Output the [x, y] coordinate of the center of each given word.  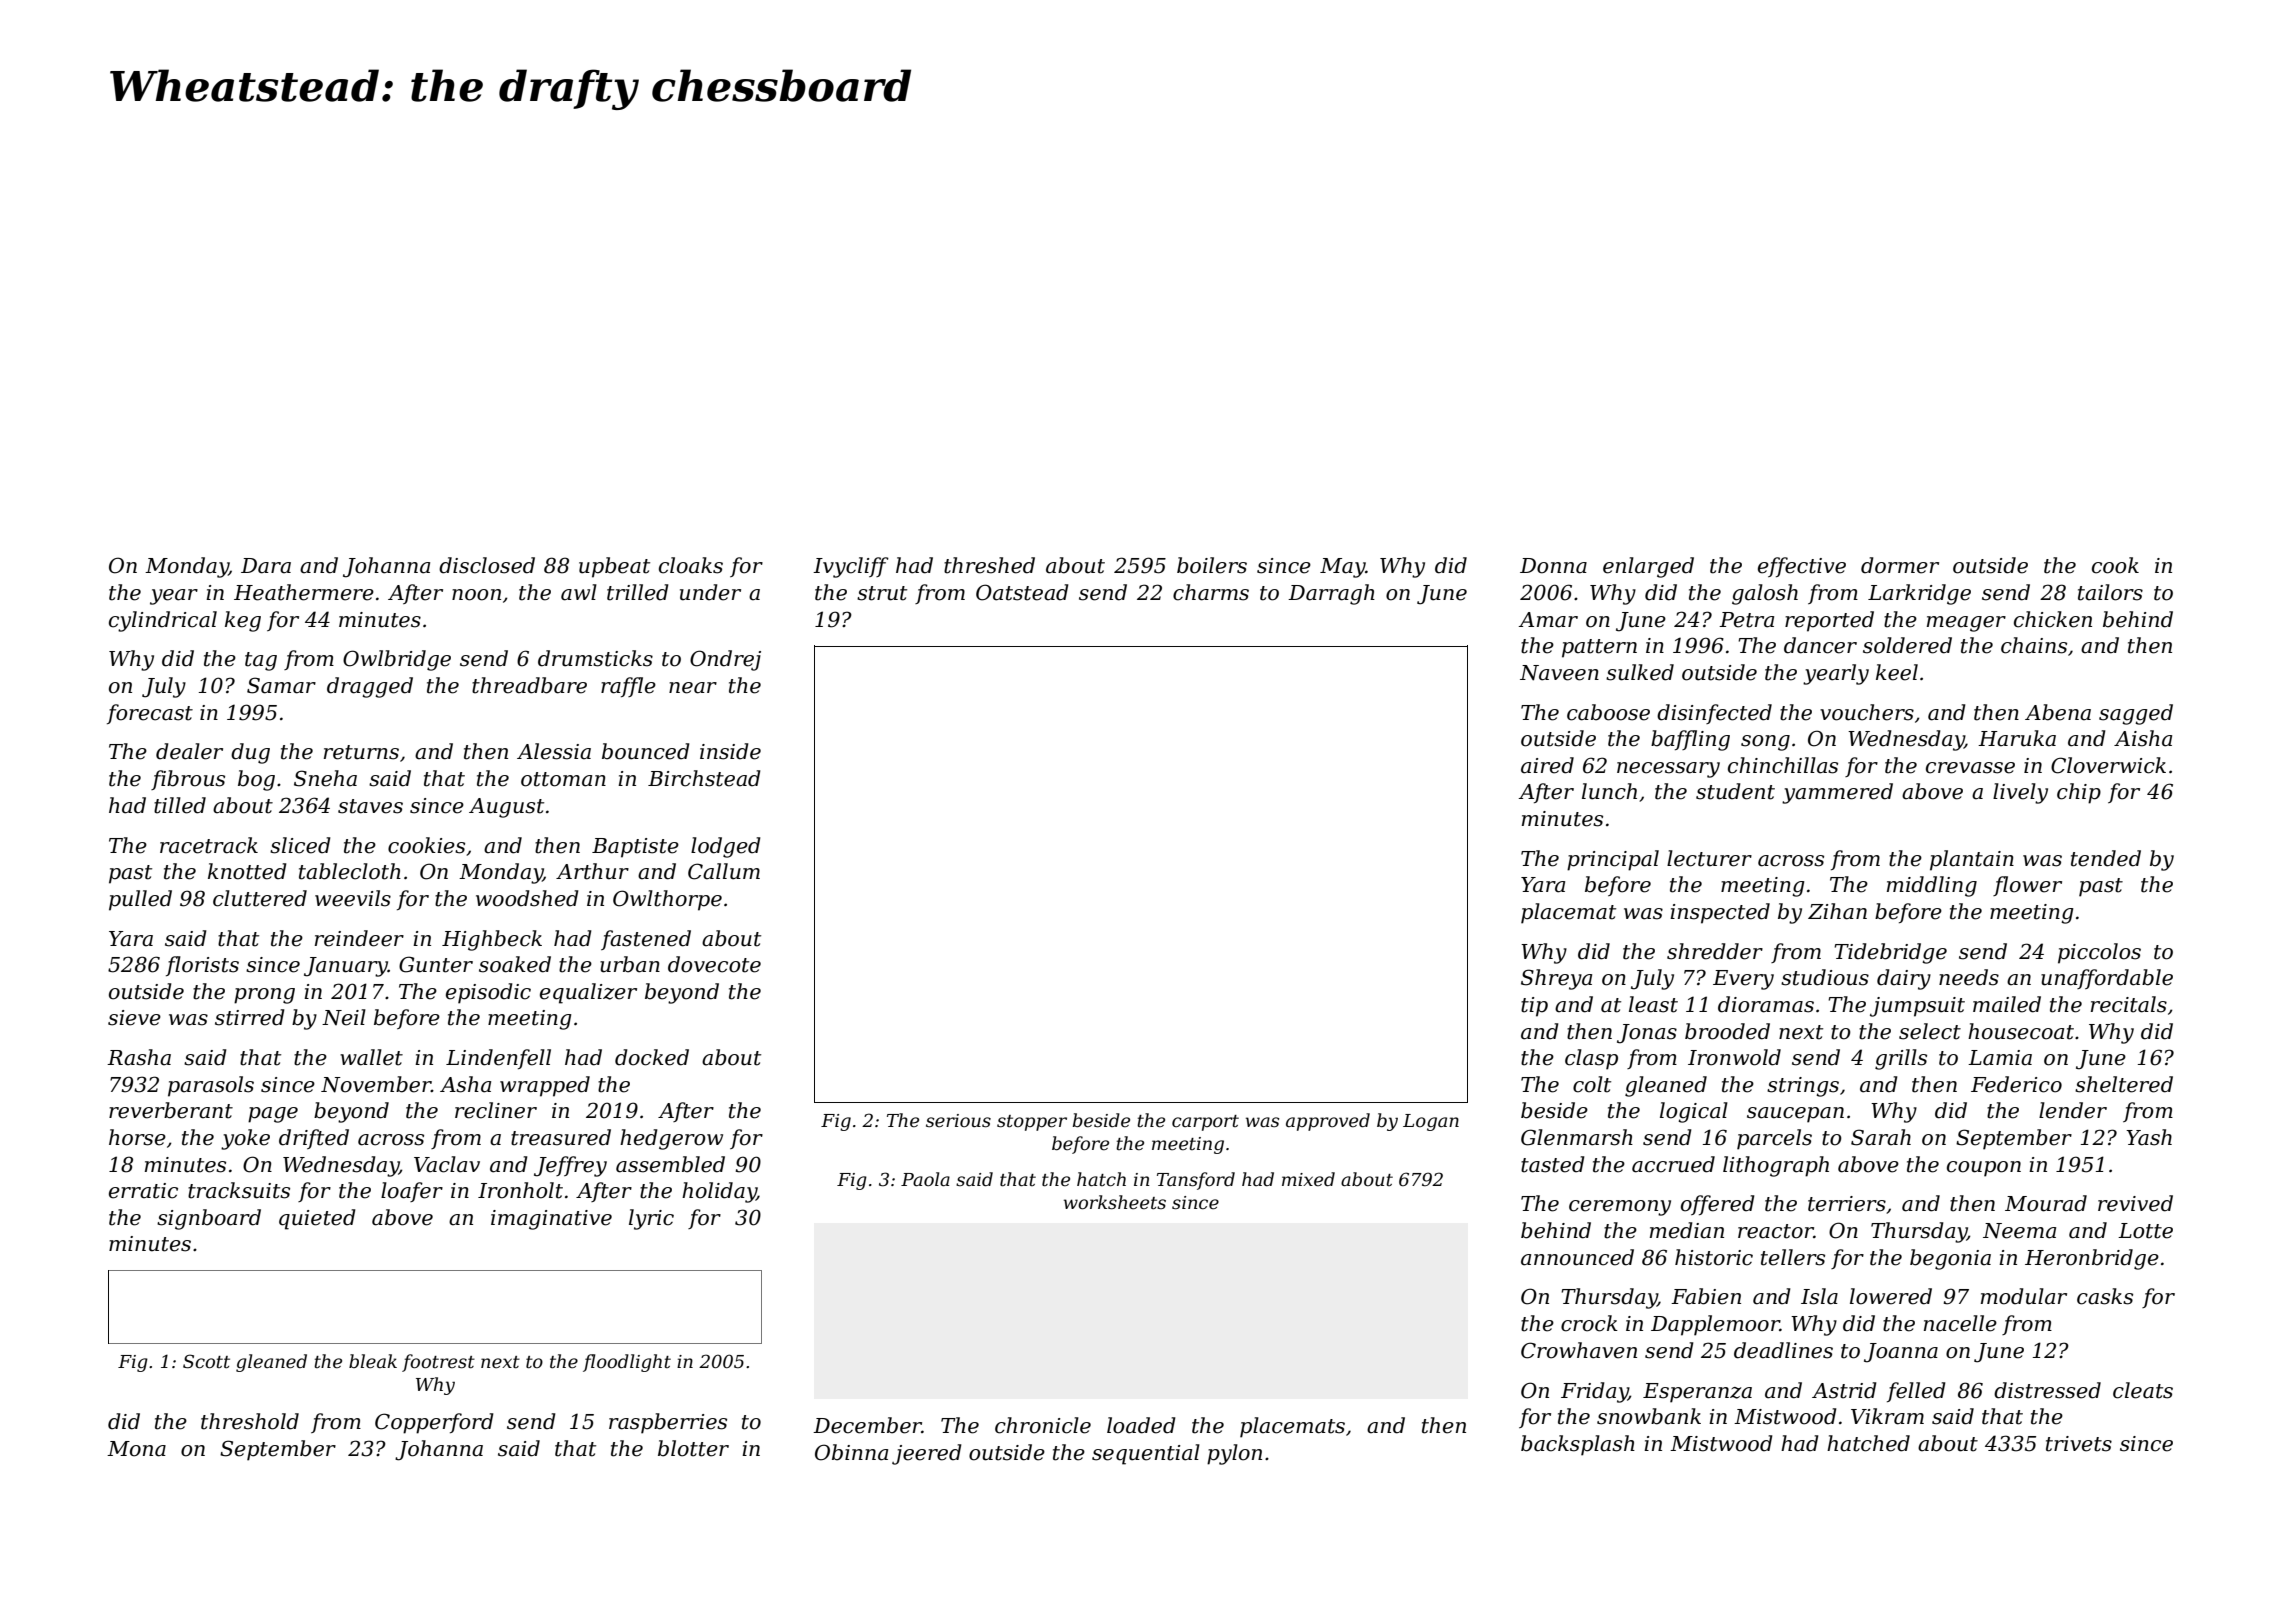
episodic [488, 993]
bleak [373, 1361]
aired [1547, 765]
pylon [1234, 1454]
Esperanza [1697, 1393]
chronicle [1043, 1425]
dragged [370, 687]
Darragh [1331, 594]
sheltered [2124, 1084]
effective [1802, 567]
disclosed [487, 565]
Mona [136, 1449]
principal [1613, 860]
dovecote [714, 964]
